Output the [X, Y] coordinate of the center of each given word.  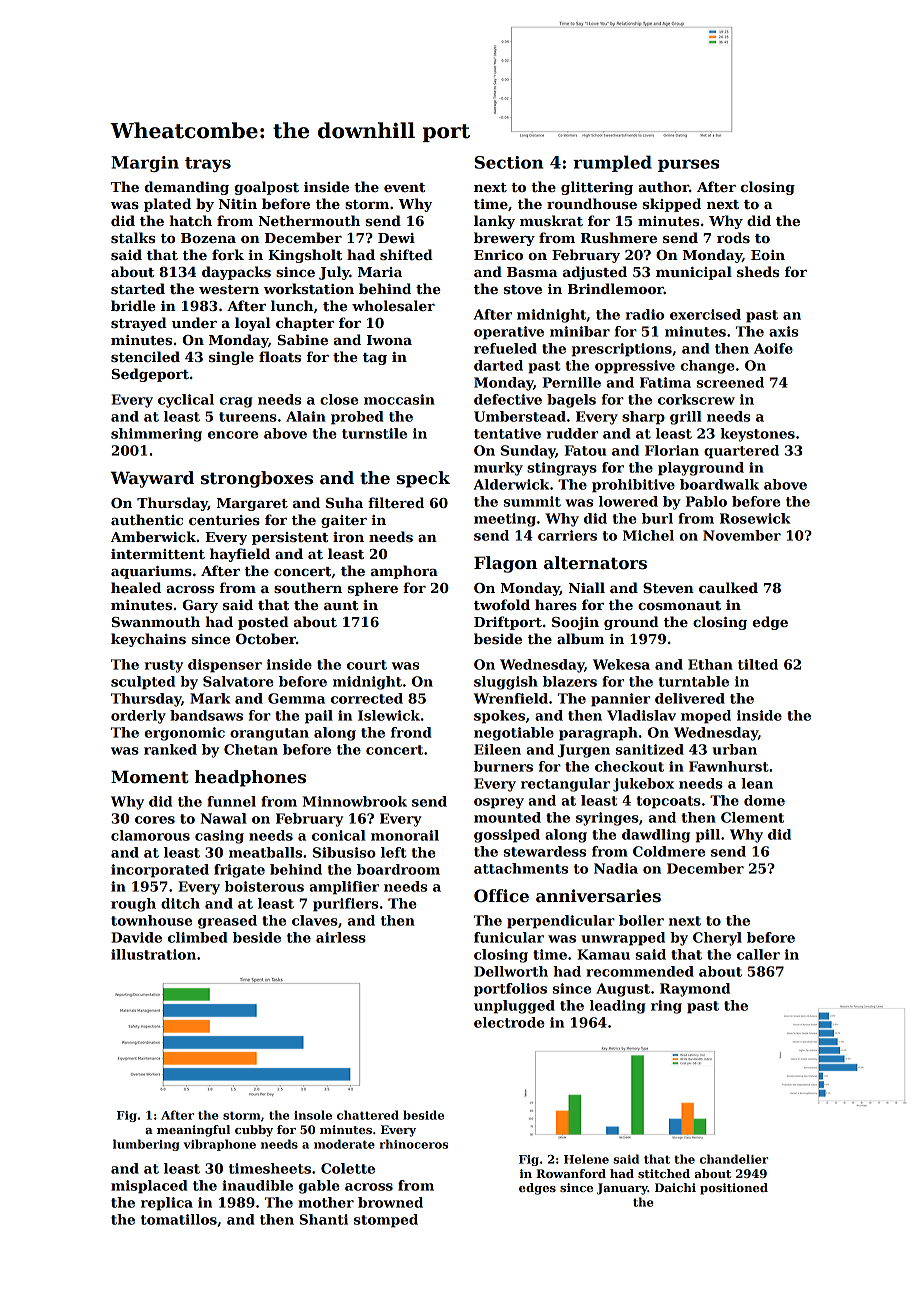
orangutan [269, 734]
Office [501, 896]
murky [498, 469]
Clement [752, 817]
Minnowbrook [355, 801]
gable [319, 1187]
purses [688, 165]
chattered [368, 1115]
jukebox [643, 785]
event [404, 187]
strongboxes [257, 479]
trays [208, 164]
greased [227, 922]
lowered [628, 501]
